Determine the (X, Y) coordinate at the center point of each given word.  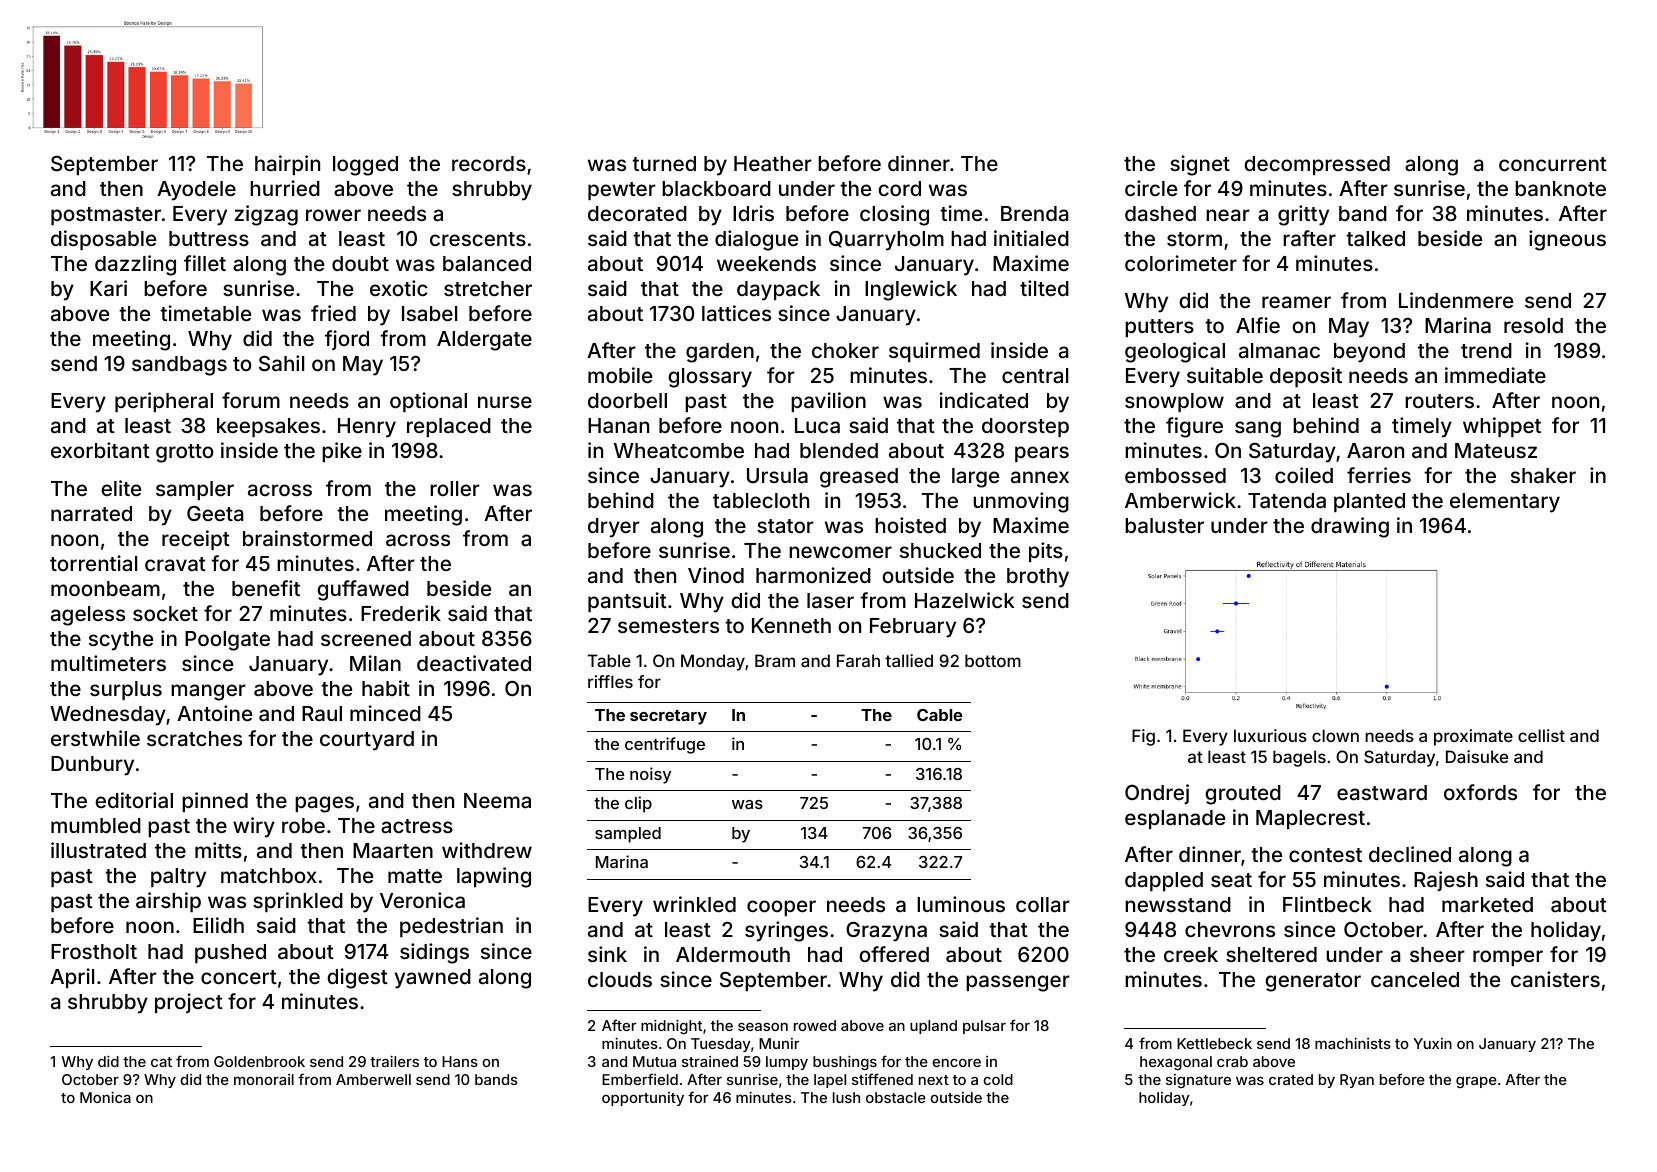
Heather (773, 163)
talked (1375, 238)
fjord (347, 340)
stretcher (488, 288)
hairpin (287, 165)
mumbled (96, 825)
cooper (781, 908)
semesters (668, 626)
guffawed (363, 590)
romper (1508, 958)
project (189, 1003)
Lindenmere (1456, 300)
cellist (1541, 735)
